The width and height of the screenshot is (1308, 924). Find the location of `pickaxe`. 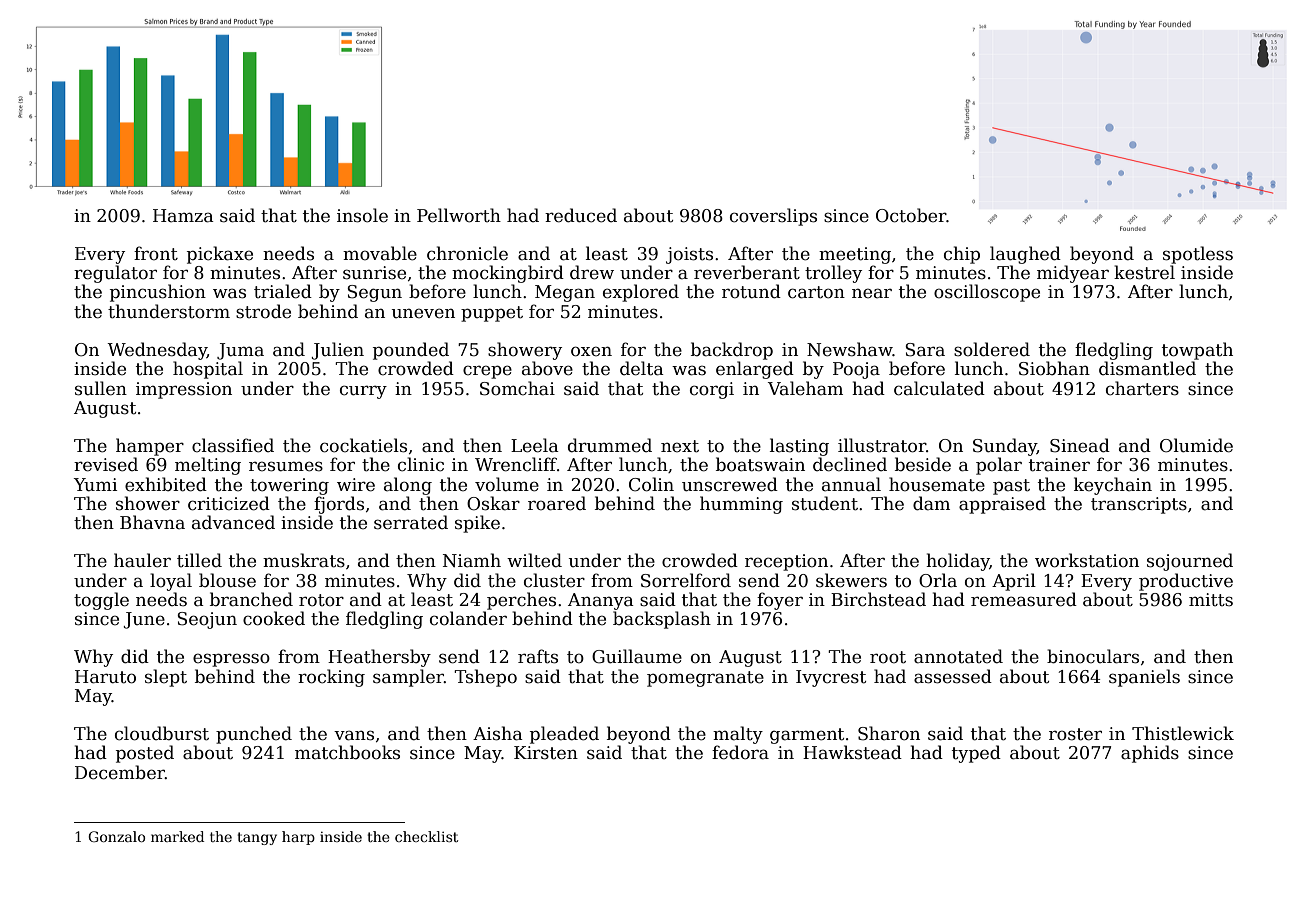

pickaxe is located at coordinates (220, 255).
